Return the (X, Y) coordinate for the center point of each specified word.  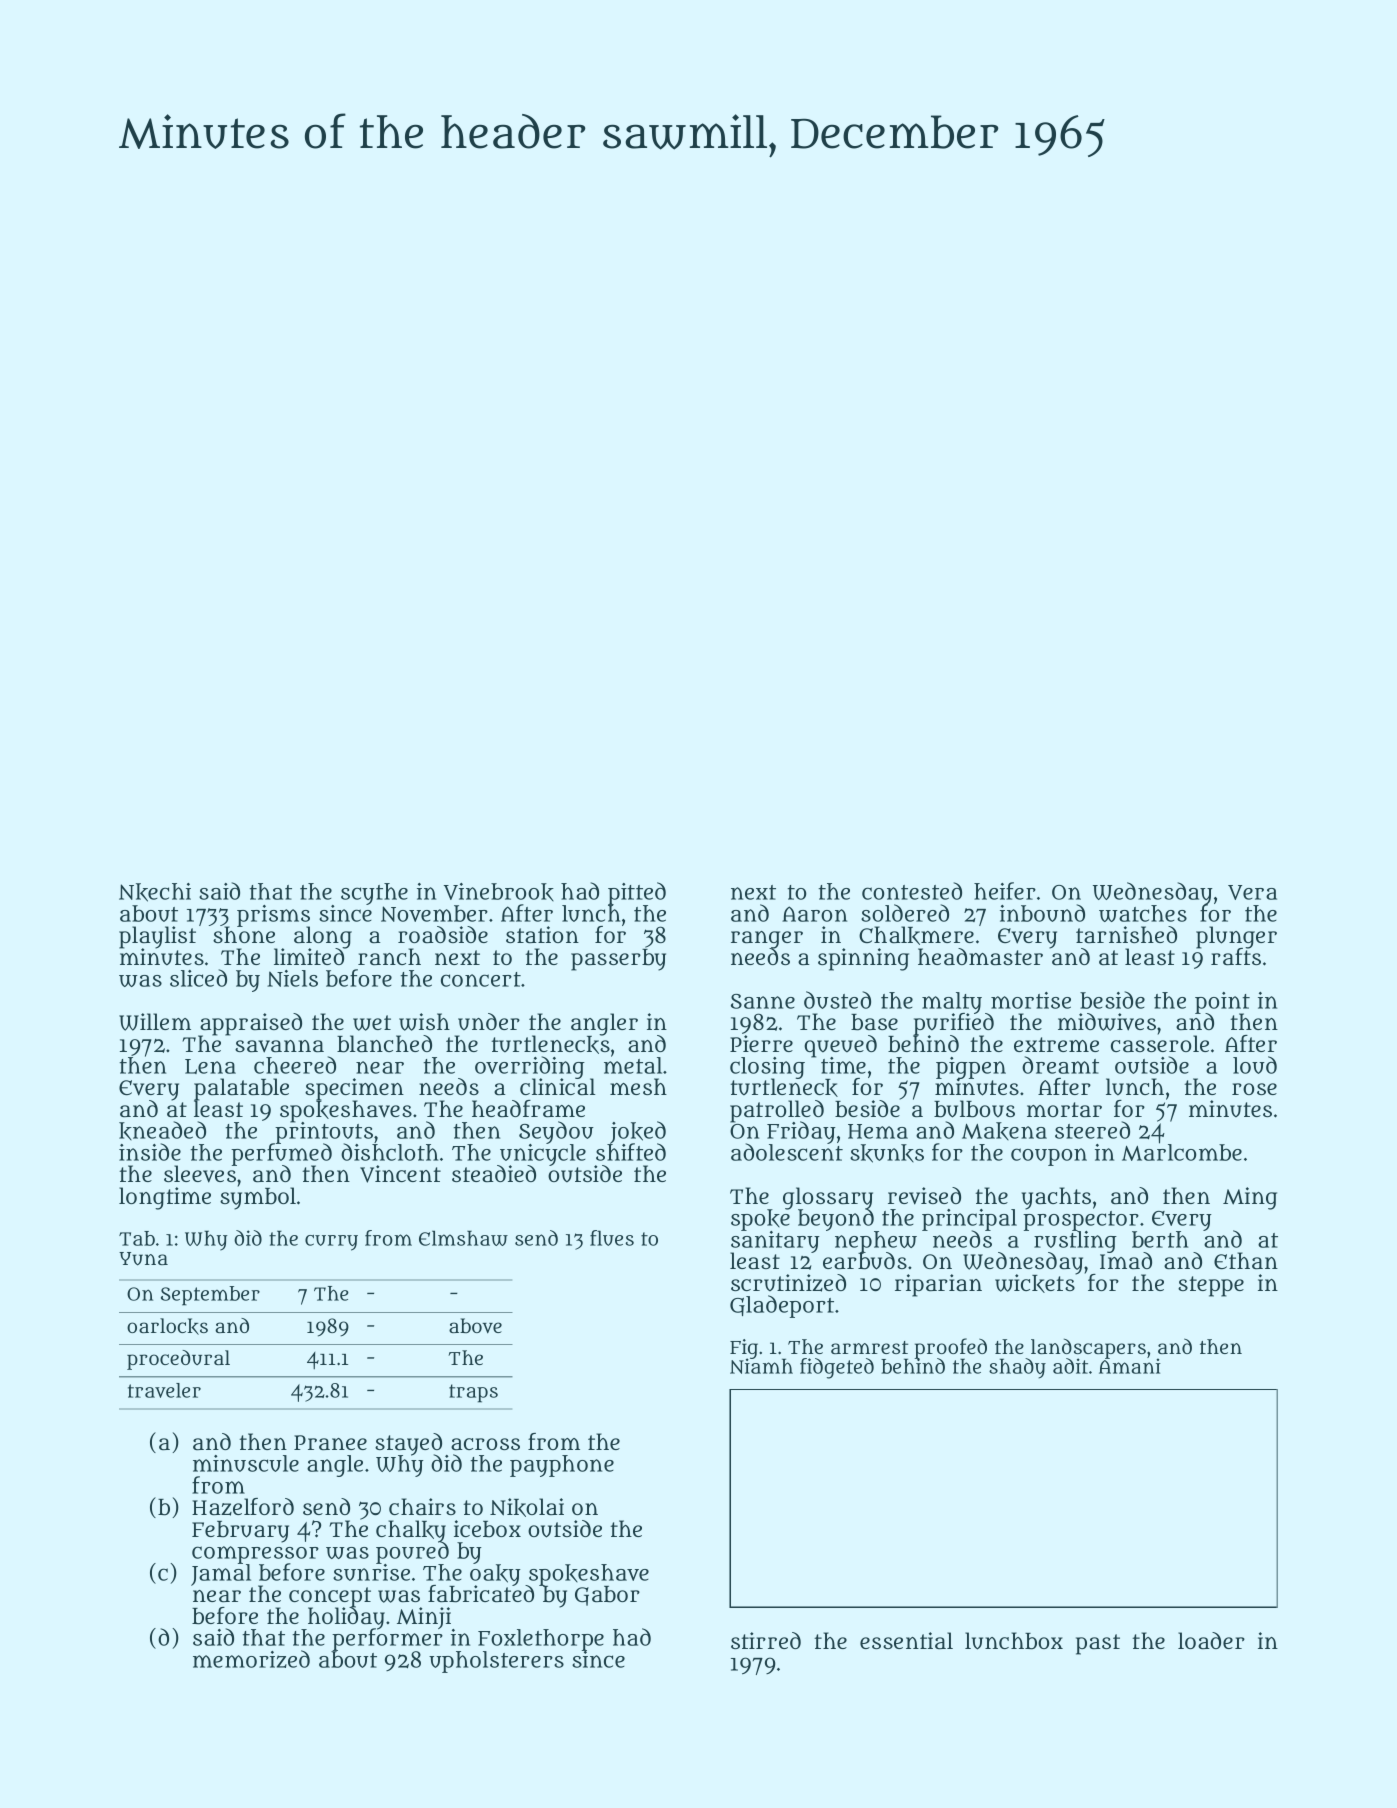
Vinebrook (499, 892)
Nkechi (155, 892)
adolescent (787, 1152)
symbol (258, 1198)
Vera (1252, 892)
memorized (251, 1659)
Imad (1126, 1261)
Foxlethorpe (541, 1640)
